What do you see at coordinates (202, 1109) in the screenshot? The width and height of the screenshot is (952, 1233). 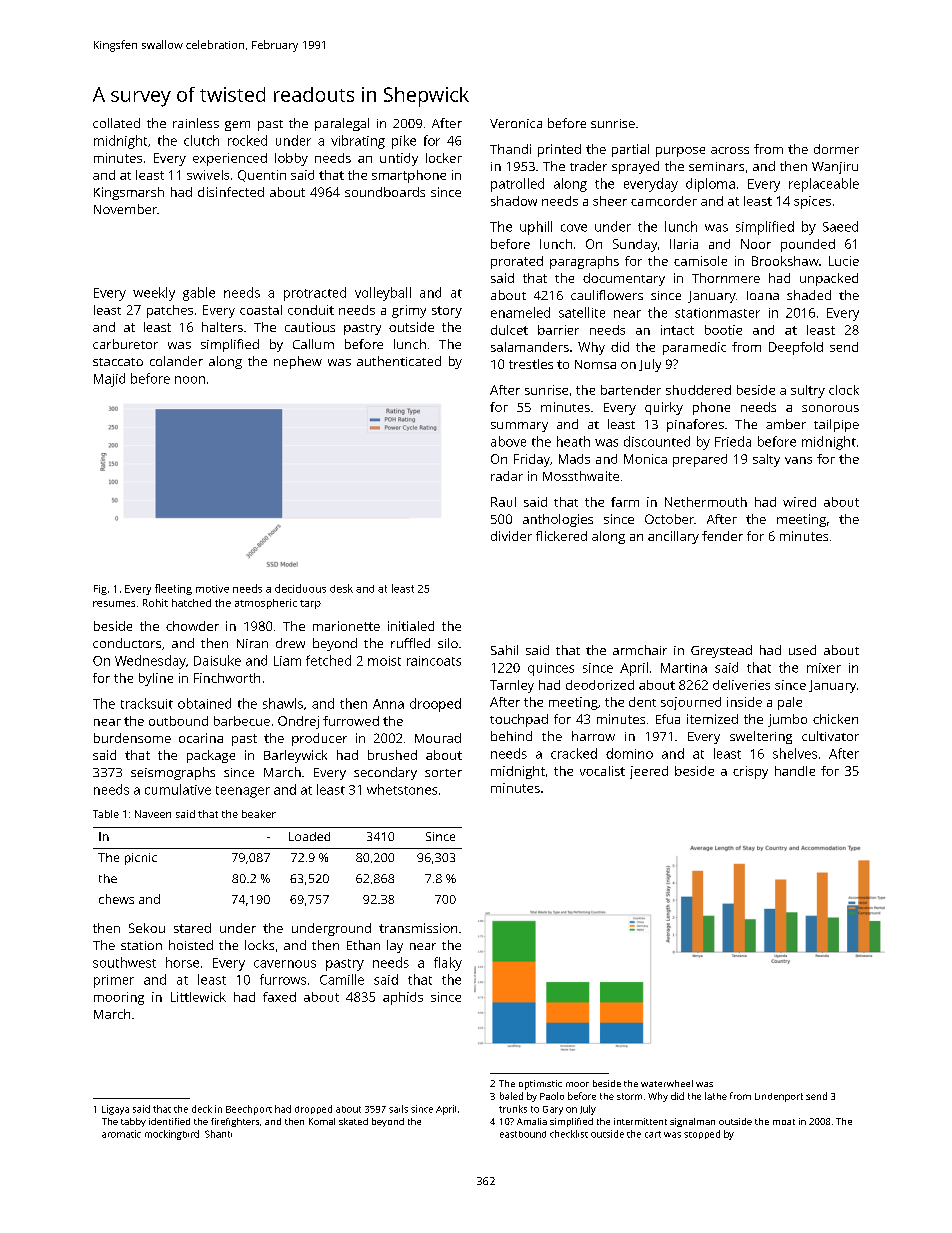 I see `deck` at bounding box center [202, 1109].
